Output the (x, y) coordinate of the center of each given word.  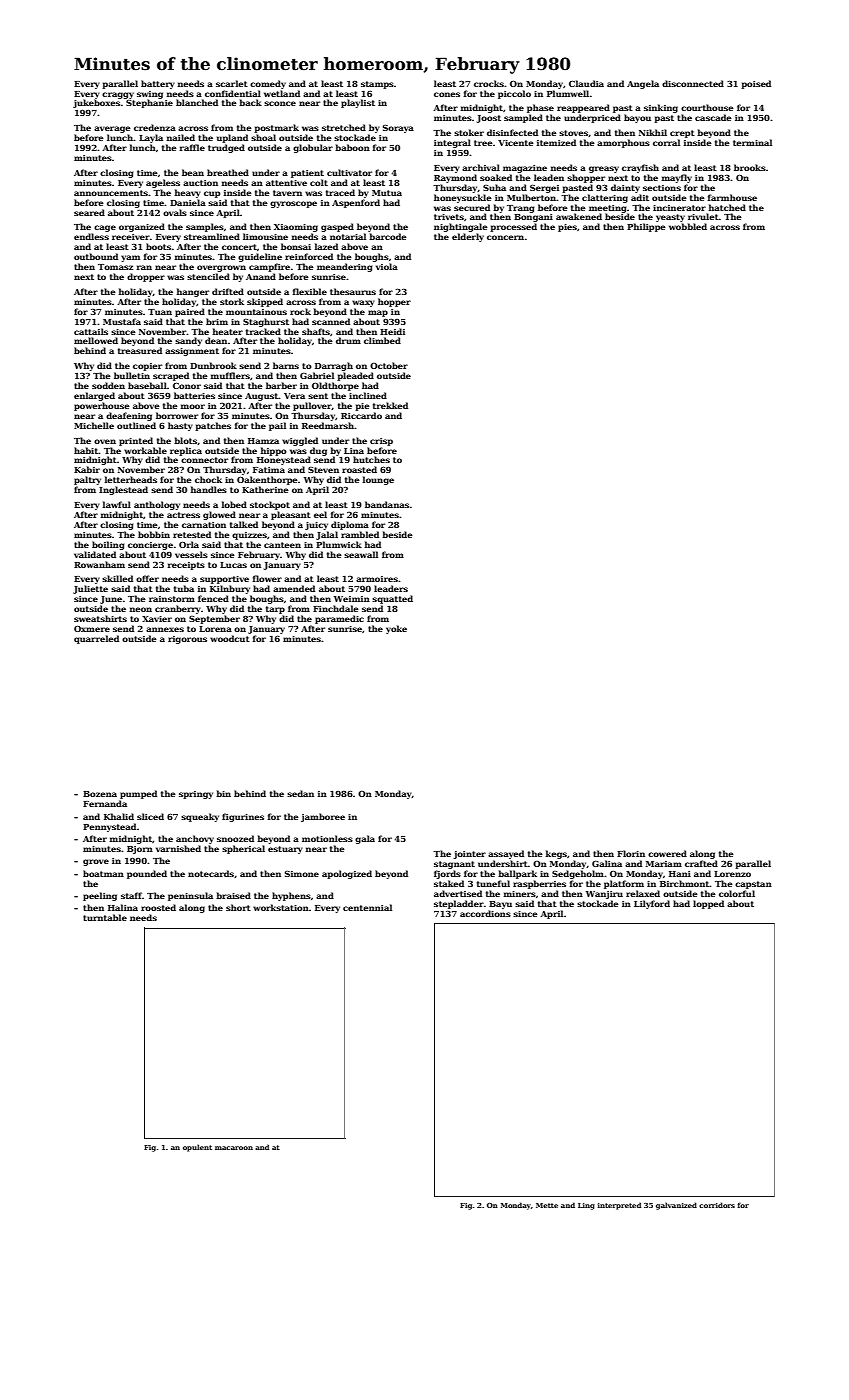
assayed (506, 854)
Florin (631, 853)
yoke (396, 629)
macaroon (234, 1148)
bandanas (387, 504)
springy (196, 795)
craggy (118, 95)
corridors (717, 1205)
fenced (213, 598)
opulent (197, 1148)
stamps (377, 85)
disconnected (693, 83)
